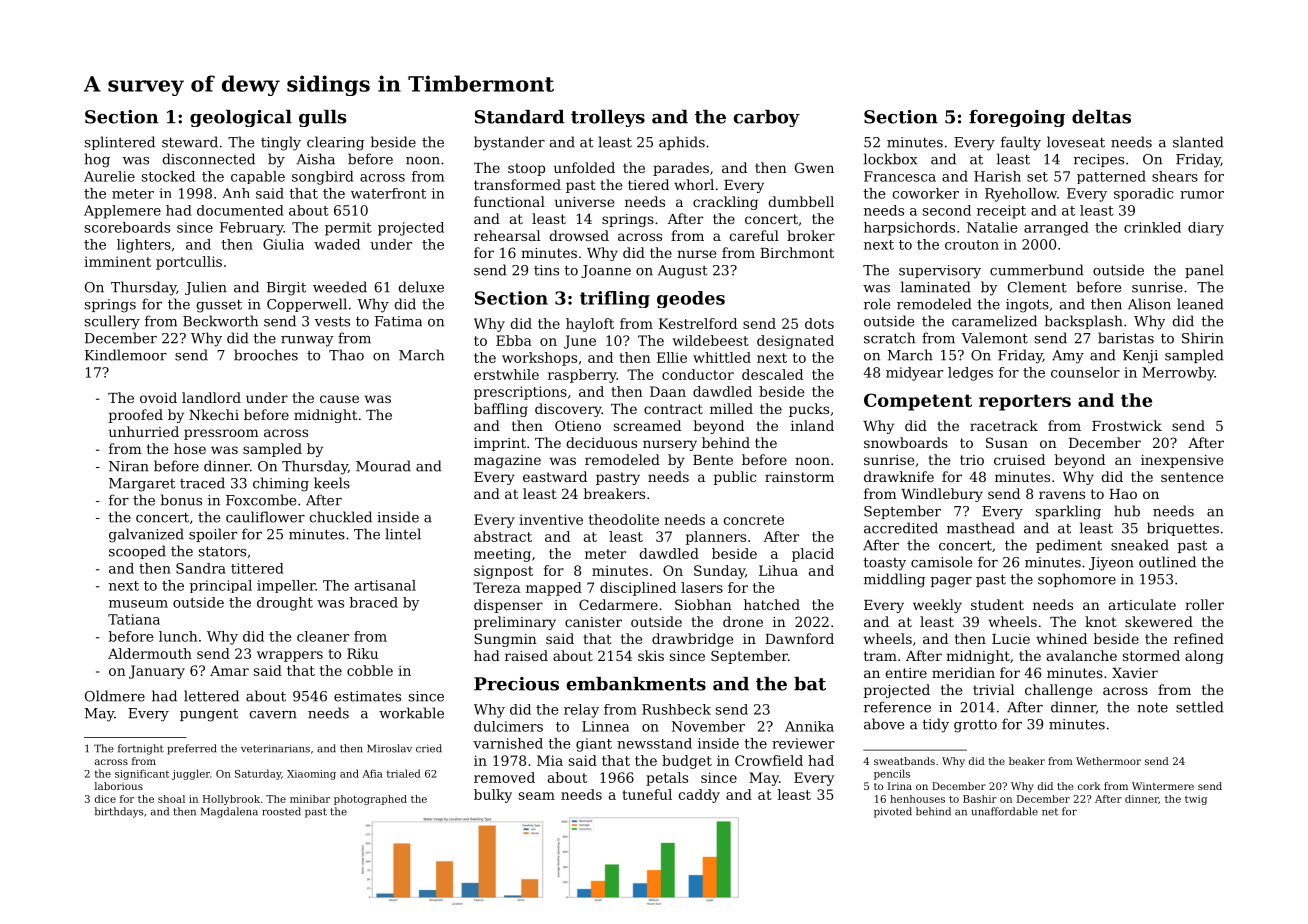 The image size is (1308, 924). Describe the element at coordinates (1101, 117) in the screenshot. I see `deltas` at that location.
